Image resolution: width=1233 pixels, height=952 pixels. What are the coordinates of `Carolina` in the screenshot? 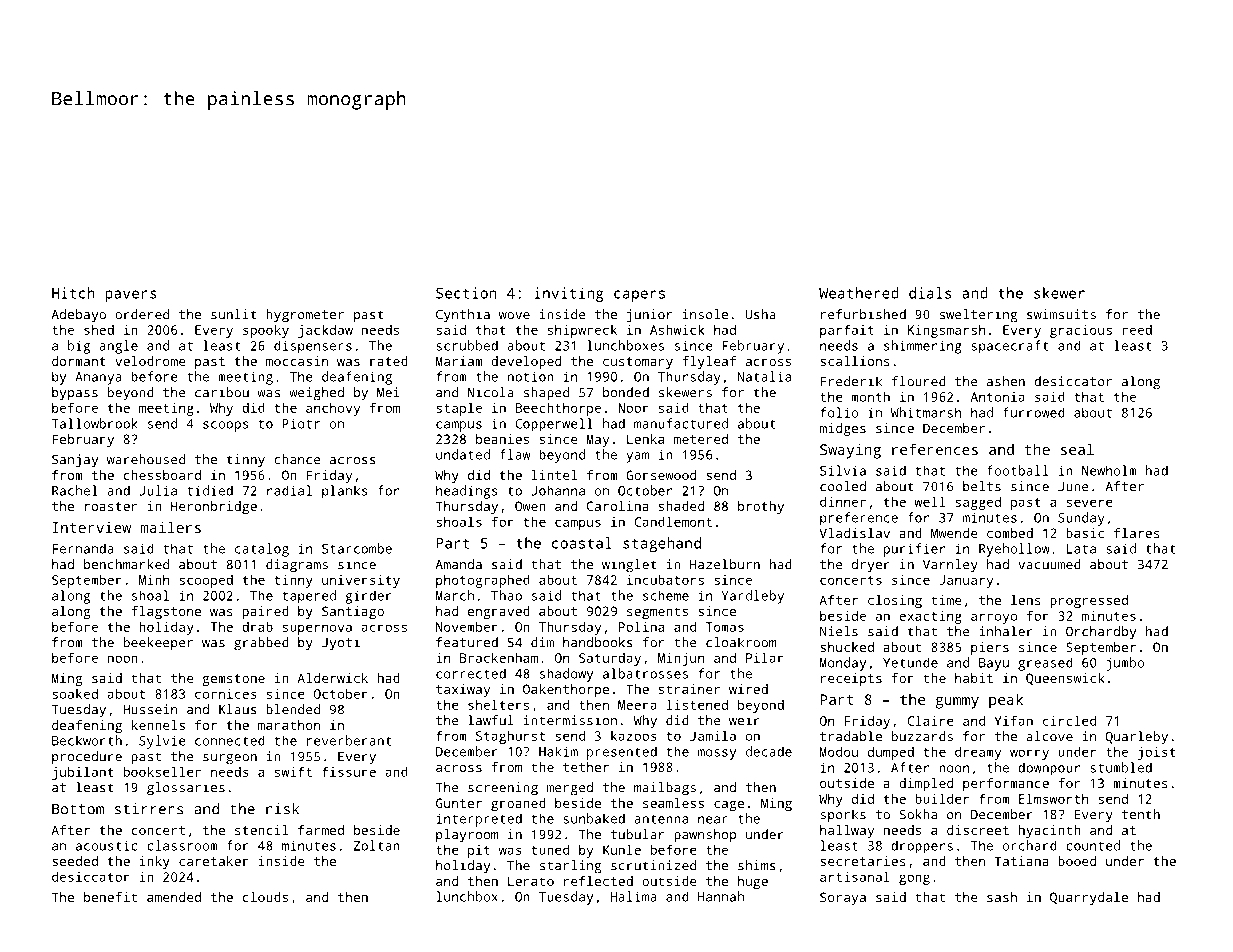 It's located at (618, 506).
